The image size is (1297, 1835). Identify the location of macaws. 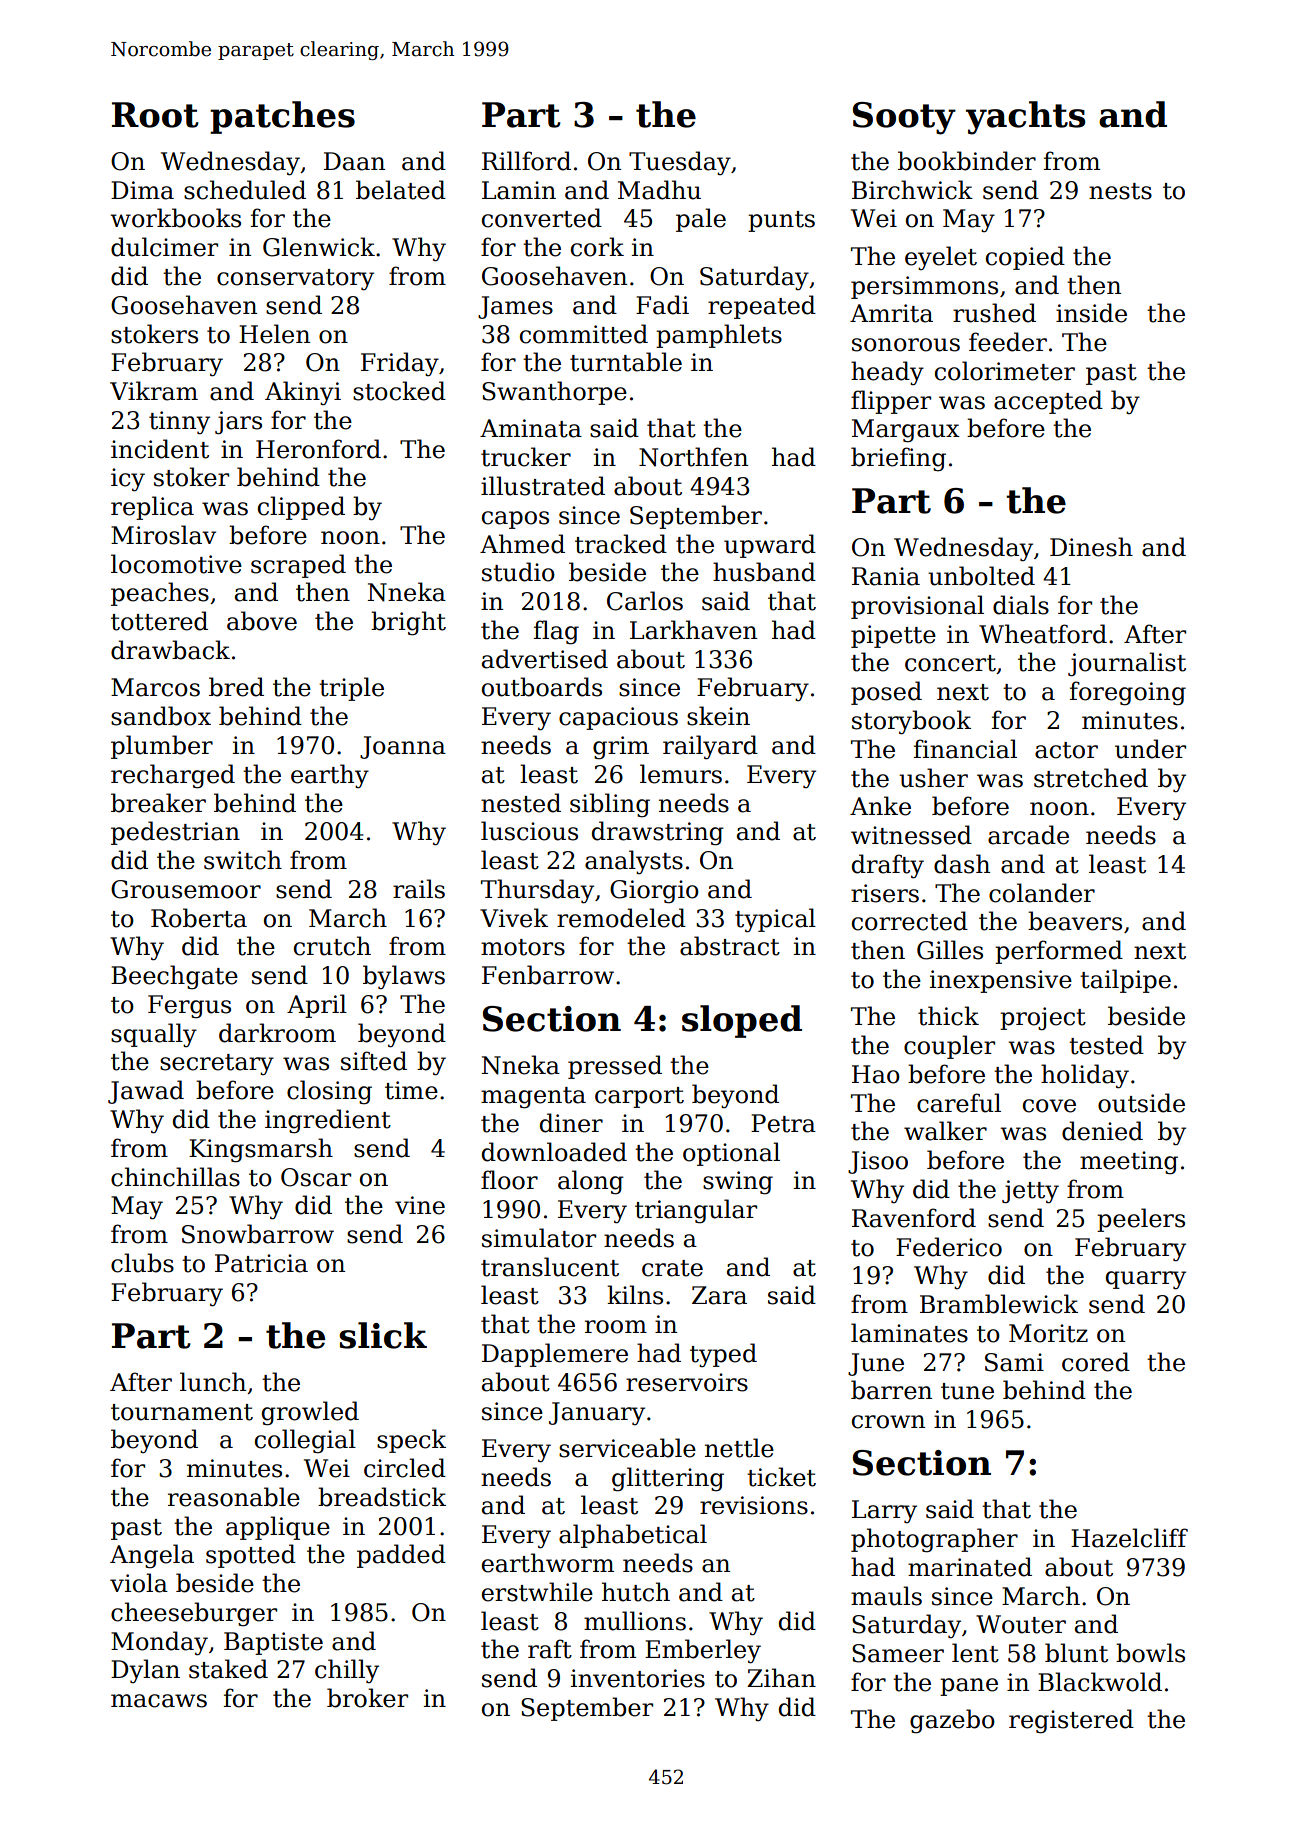
(159, 1701).
